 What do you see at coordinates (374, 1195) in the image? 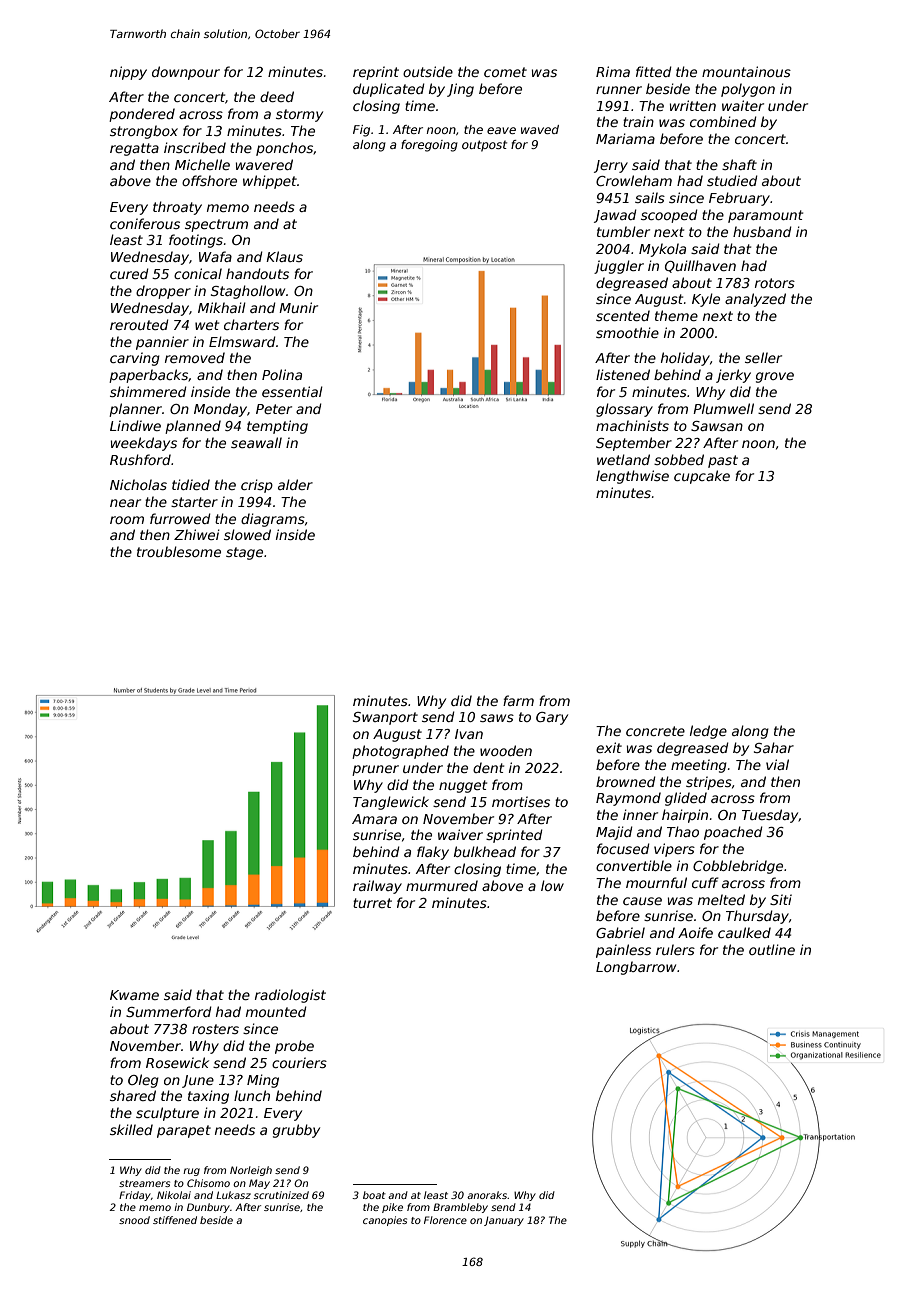
I see `boat` at bounding box center [374, 1195].
